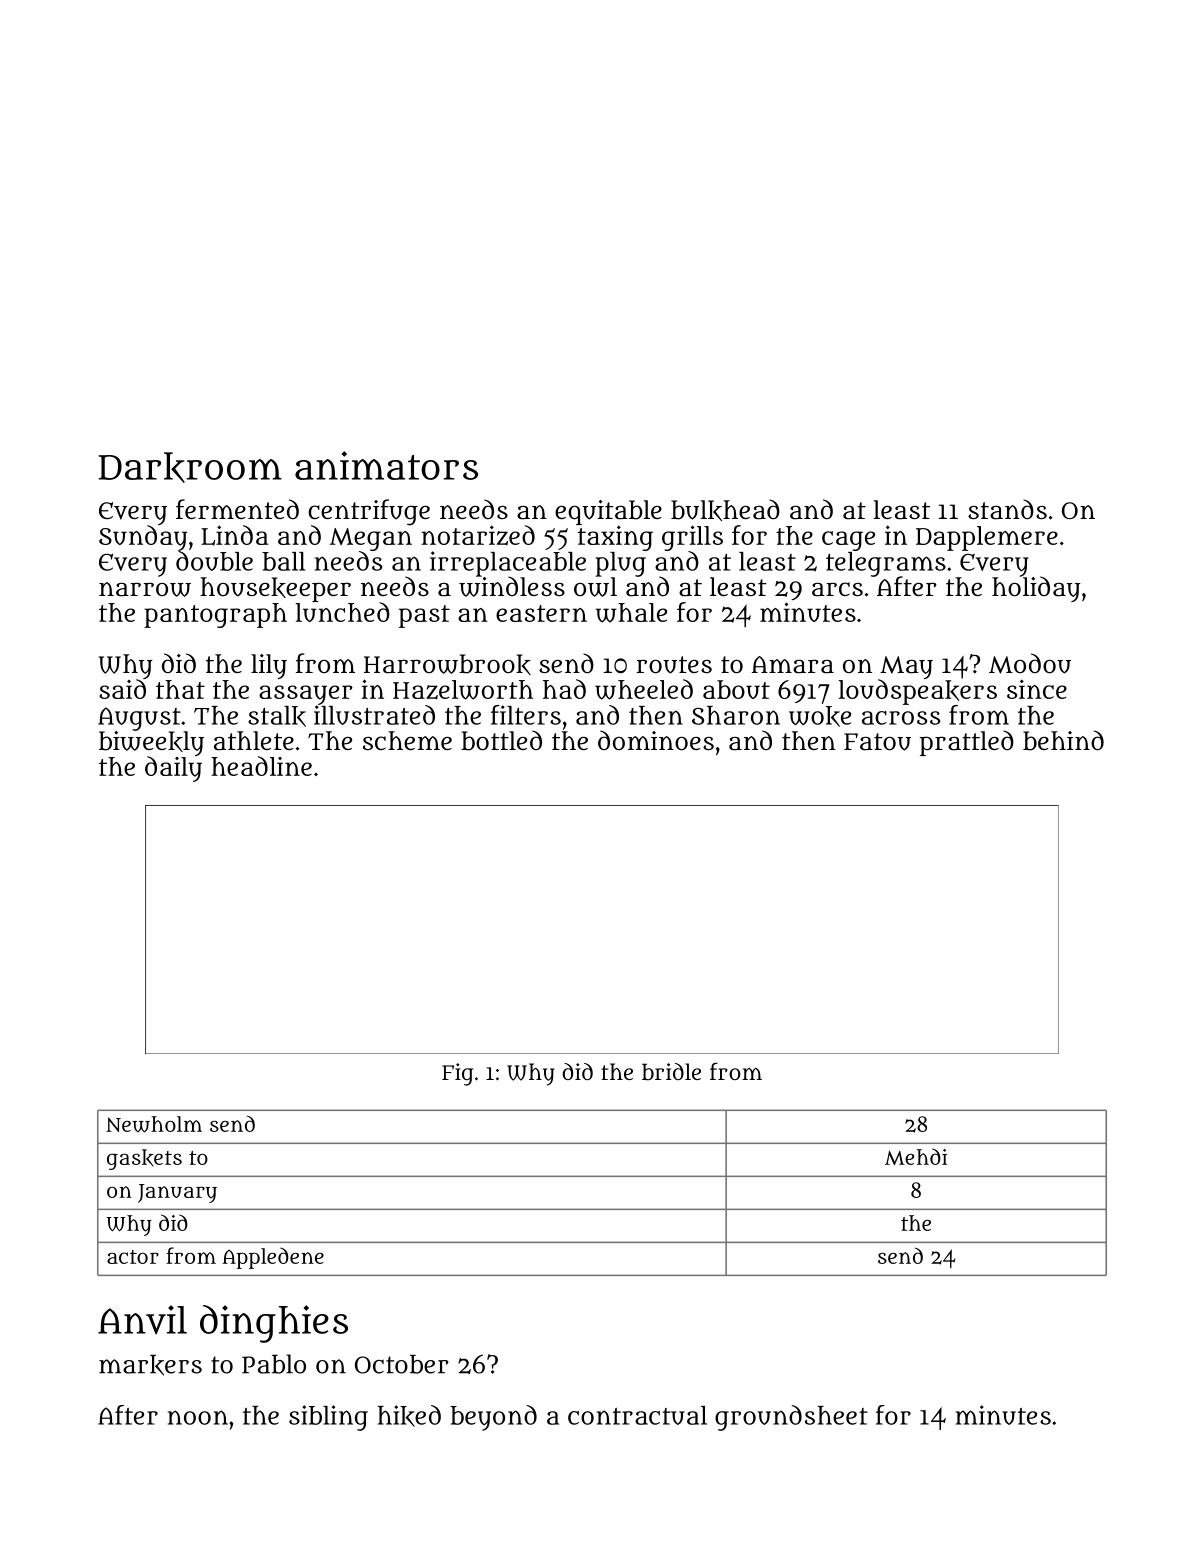  I want to click on daily, so click(173, 769).
